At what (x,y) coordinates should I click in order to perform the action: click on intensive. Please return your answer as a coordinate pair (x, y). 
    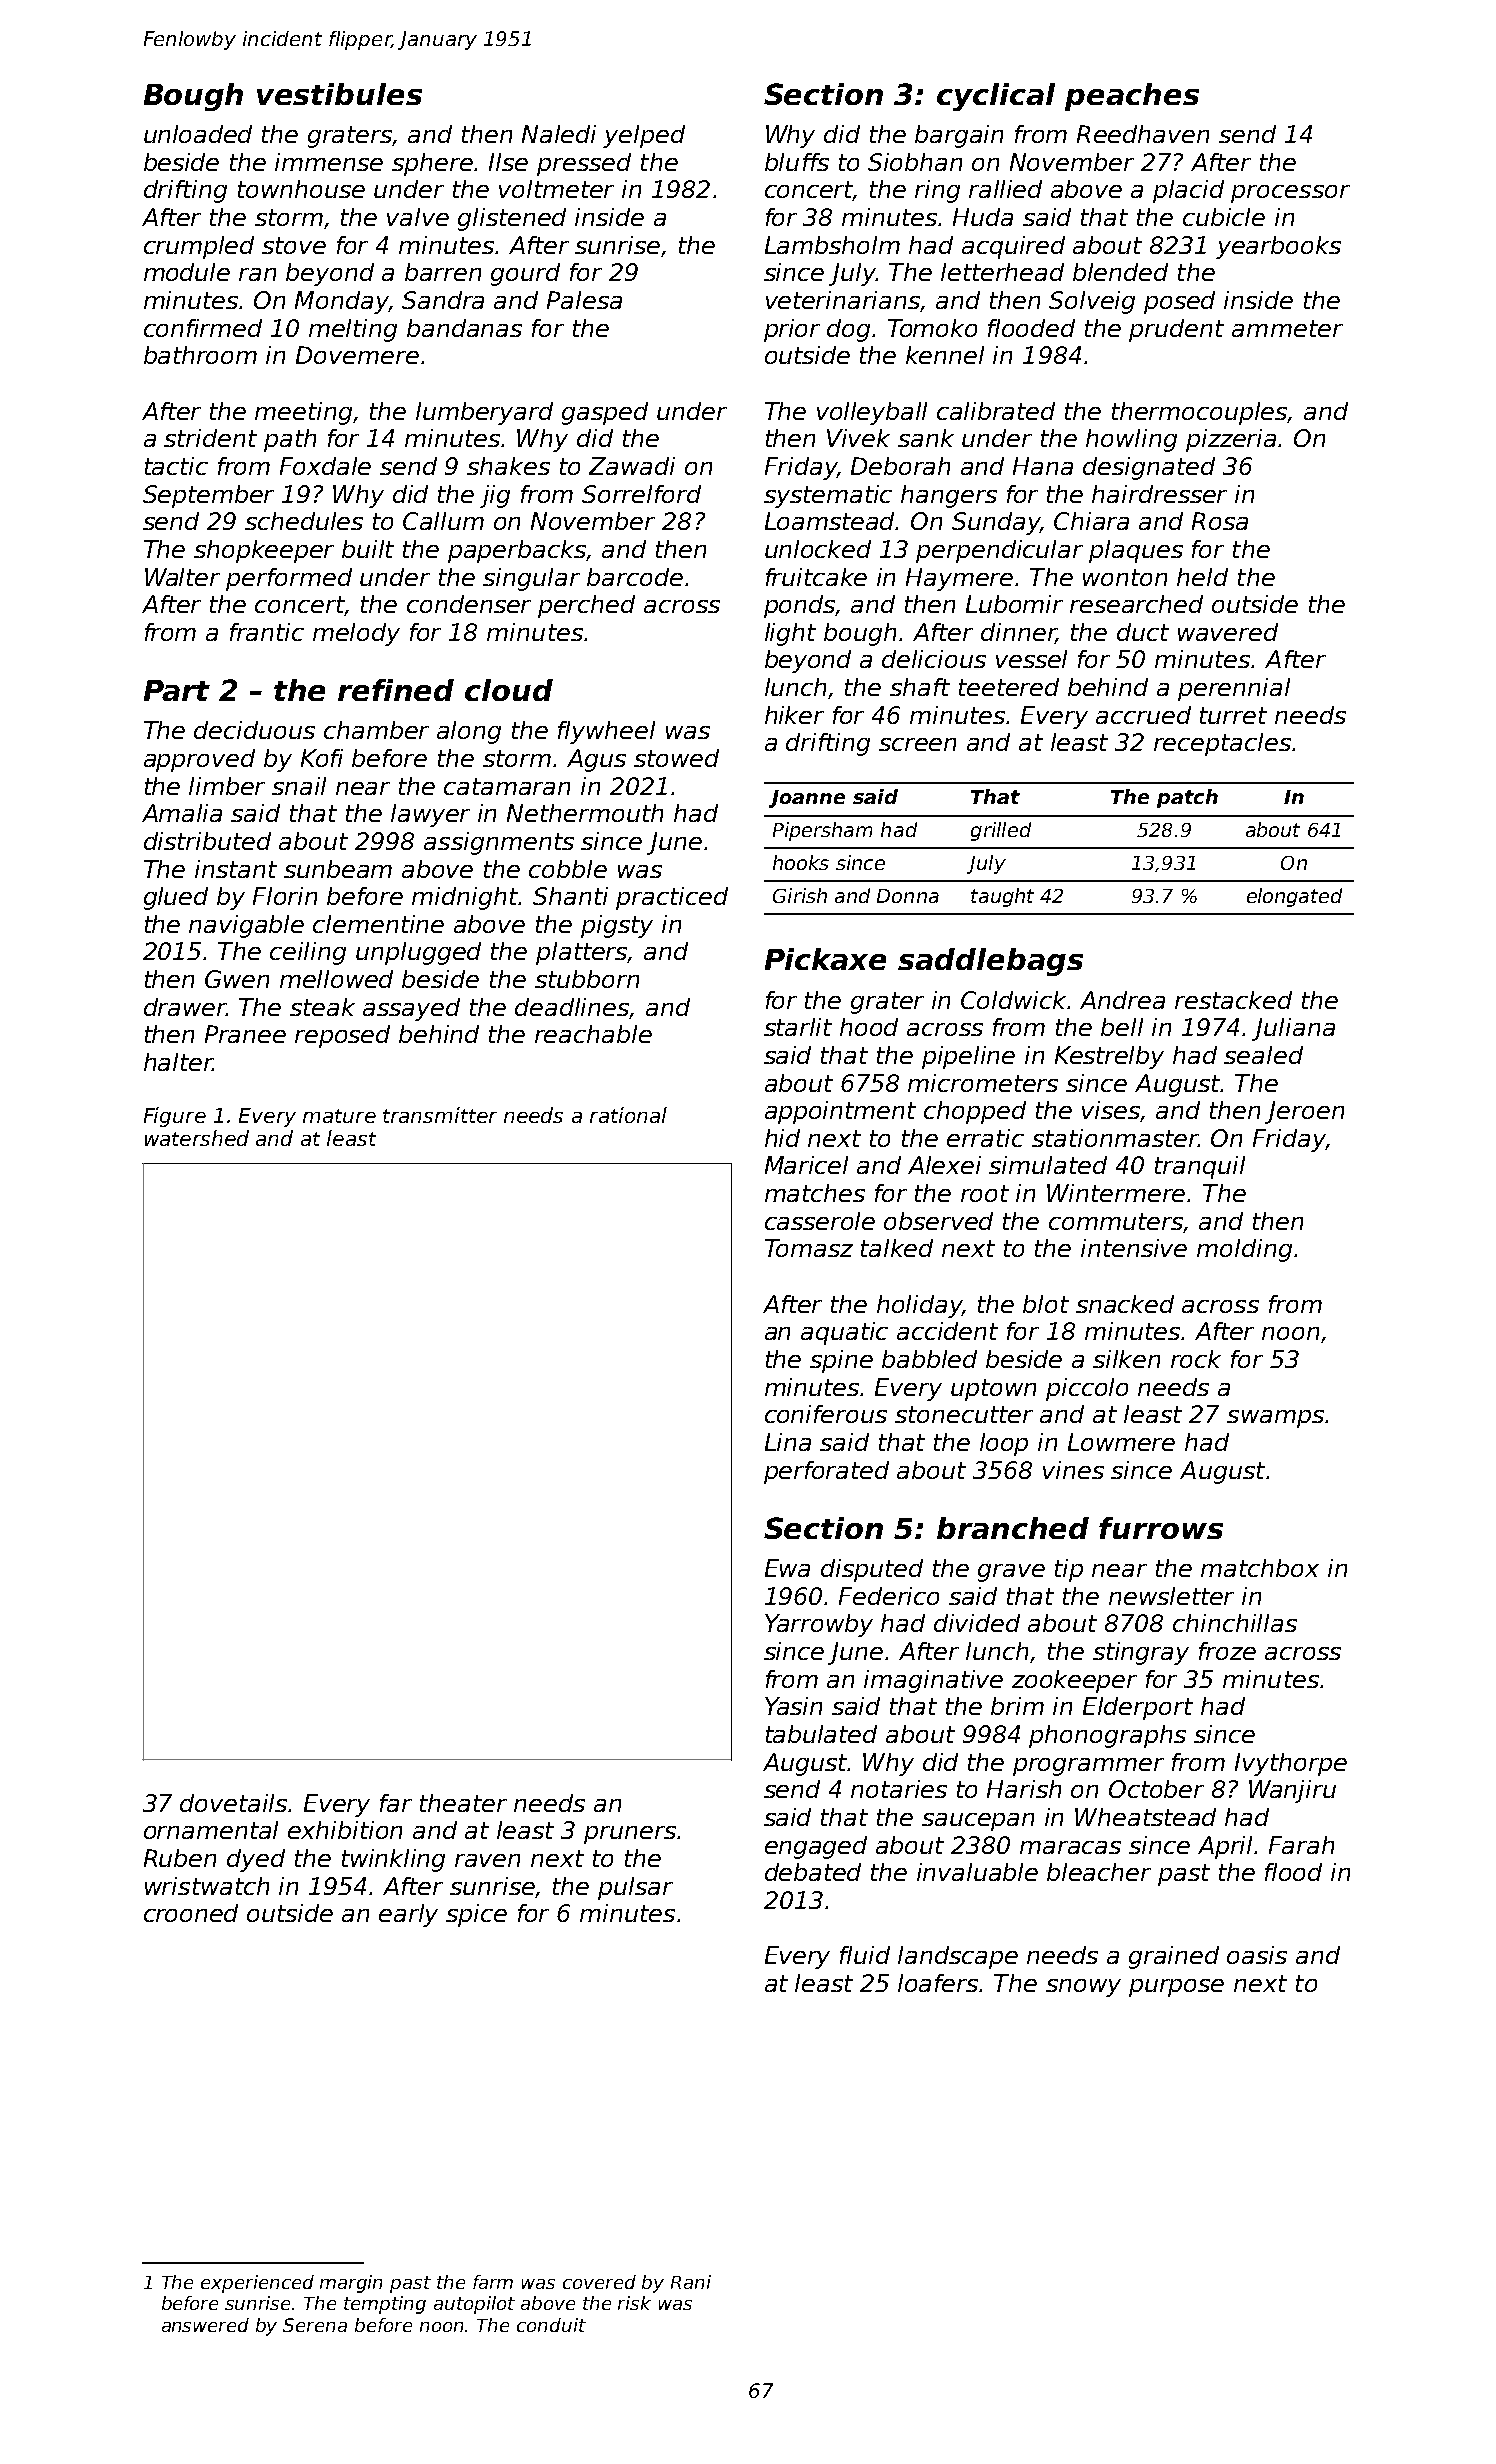
    Looking at the image, I should click on (1134, 1248).
